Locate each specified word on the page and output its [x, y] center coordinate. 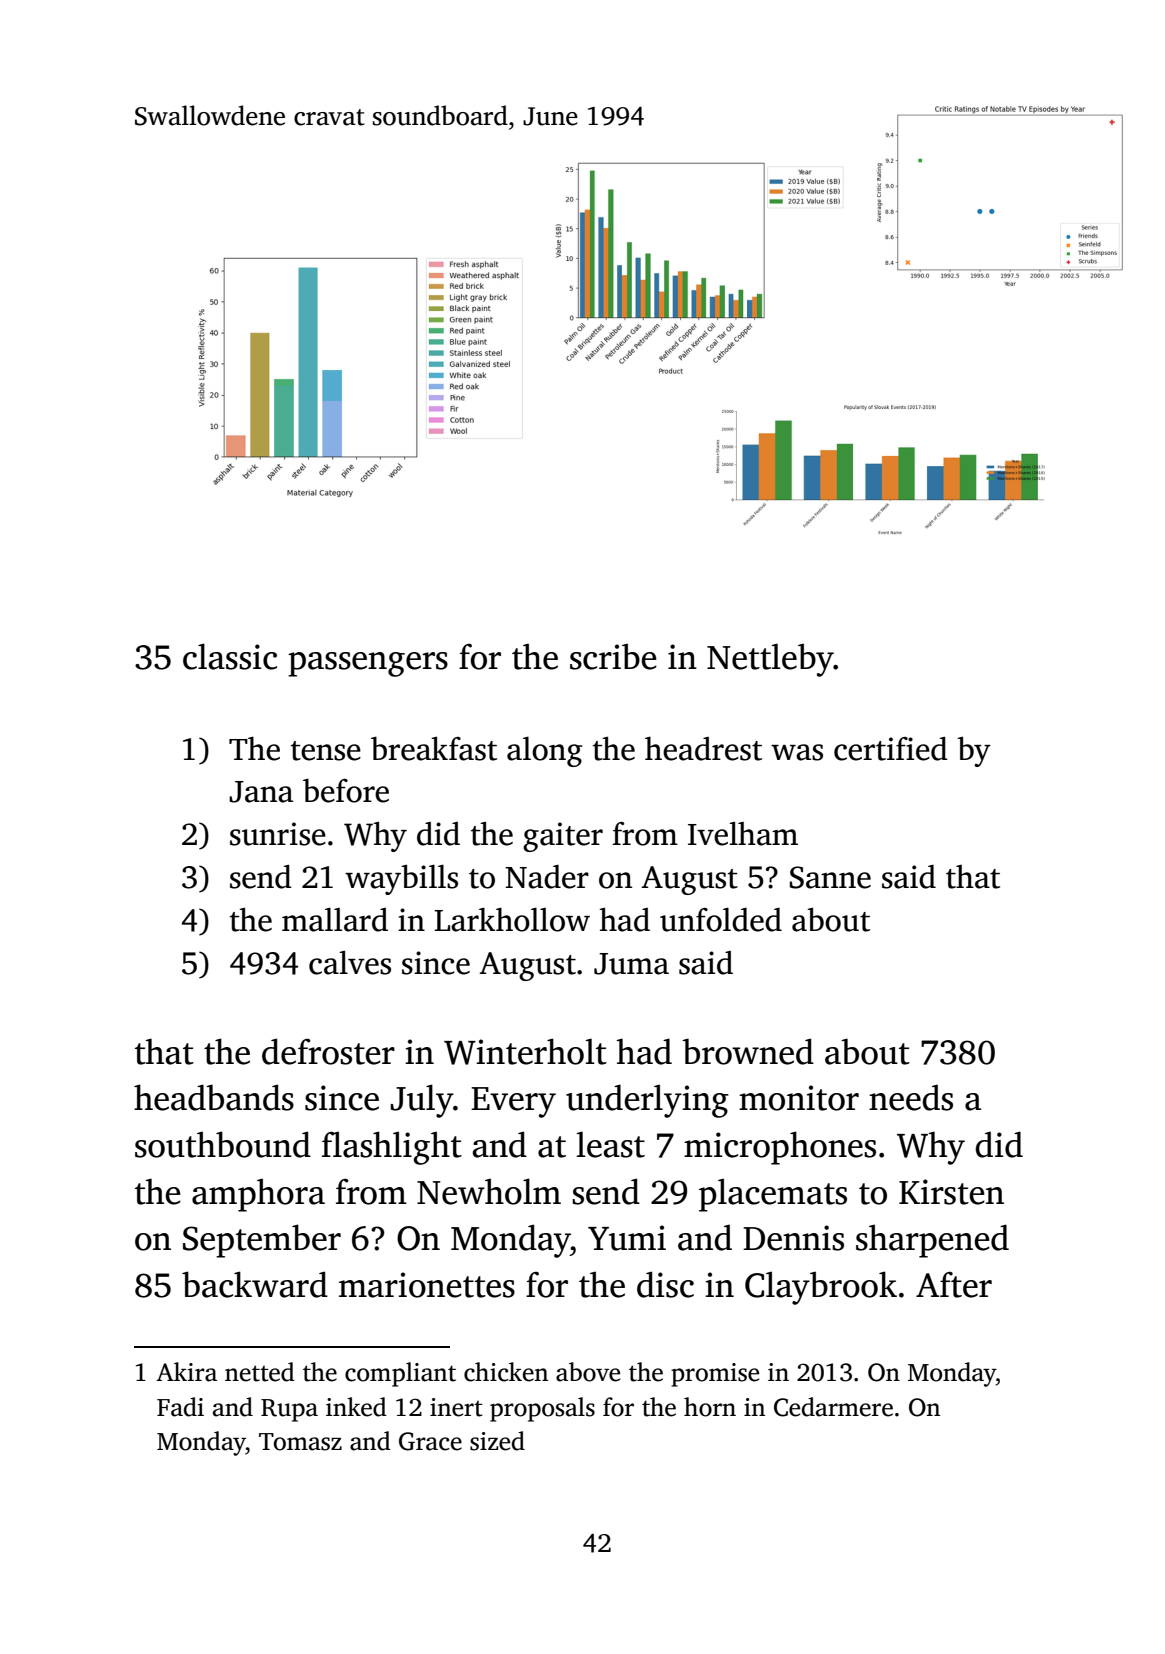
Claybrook [821, 1288]
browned [748, 1051]
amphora [258, 1195]
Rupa [289, 1410]
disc [665, 1284]
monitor [799, 1098]
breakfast [434, 749]
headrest [703, 749]
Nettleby [770, 660]
